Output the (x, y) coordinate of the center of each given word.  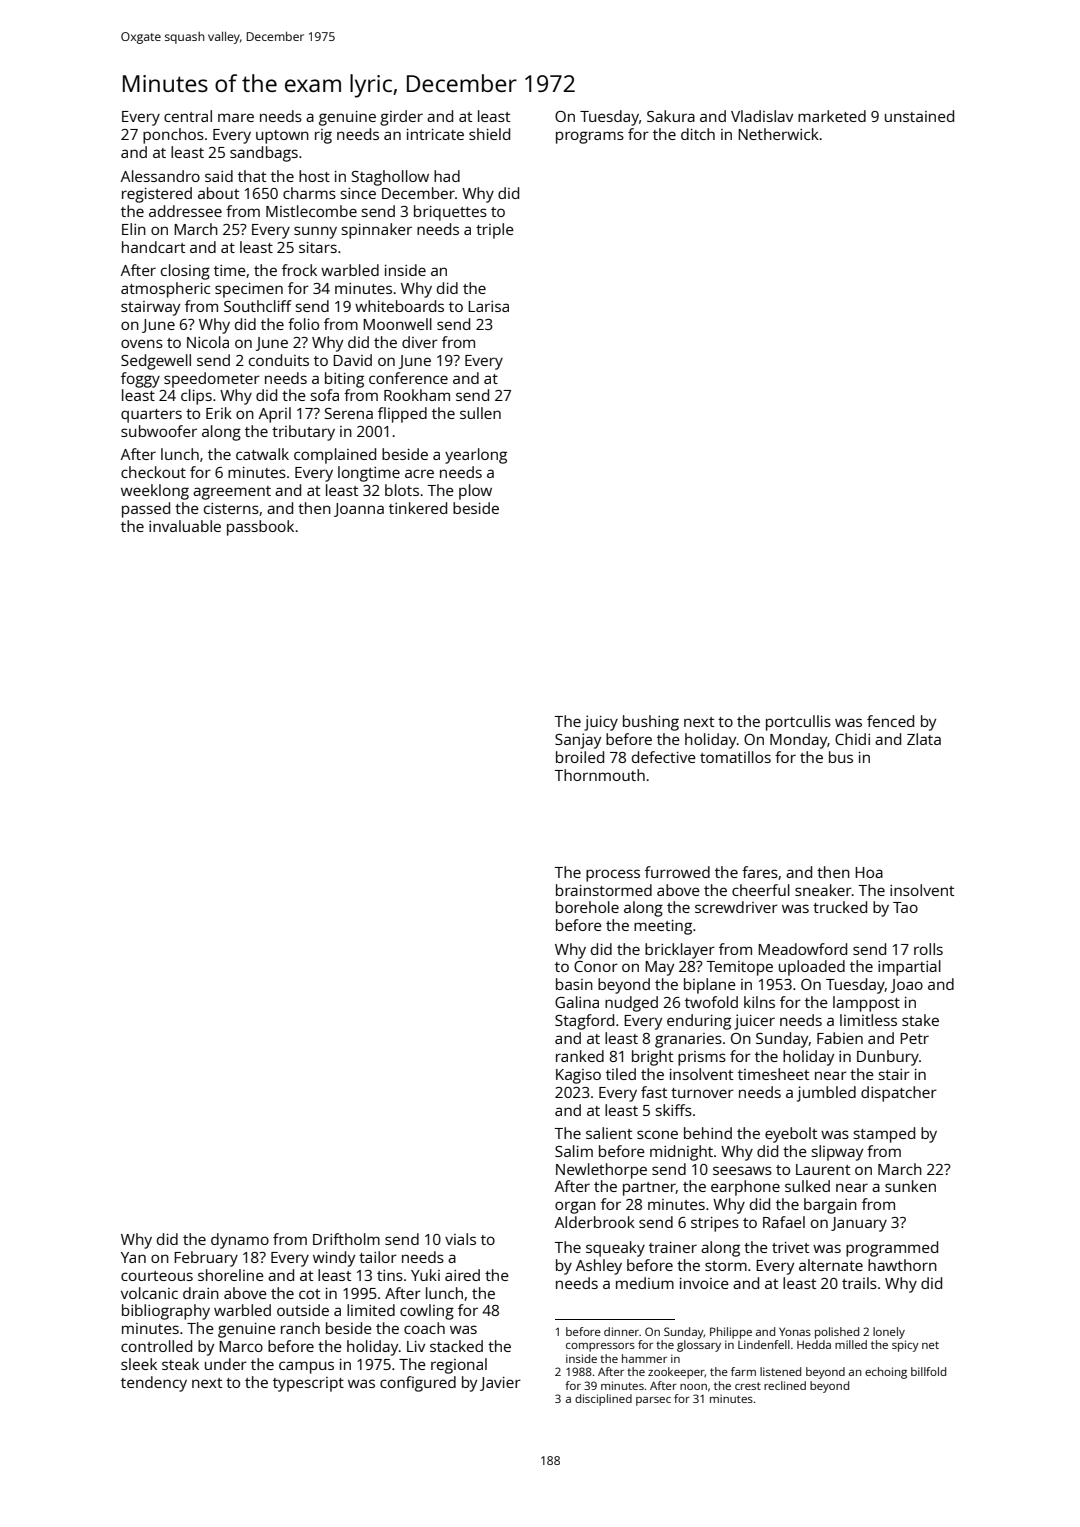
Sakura (671, 116)
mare (236, 117)
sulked (807, 1186)
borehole (587, 907)
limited (371, 1310)
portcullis (798, 723)
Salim (574, 1151)
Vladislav (762, 116)
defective (664, 757)
